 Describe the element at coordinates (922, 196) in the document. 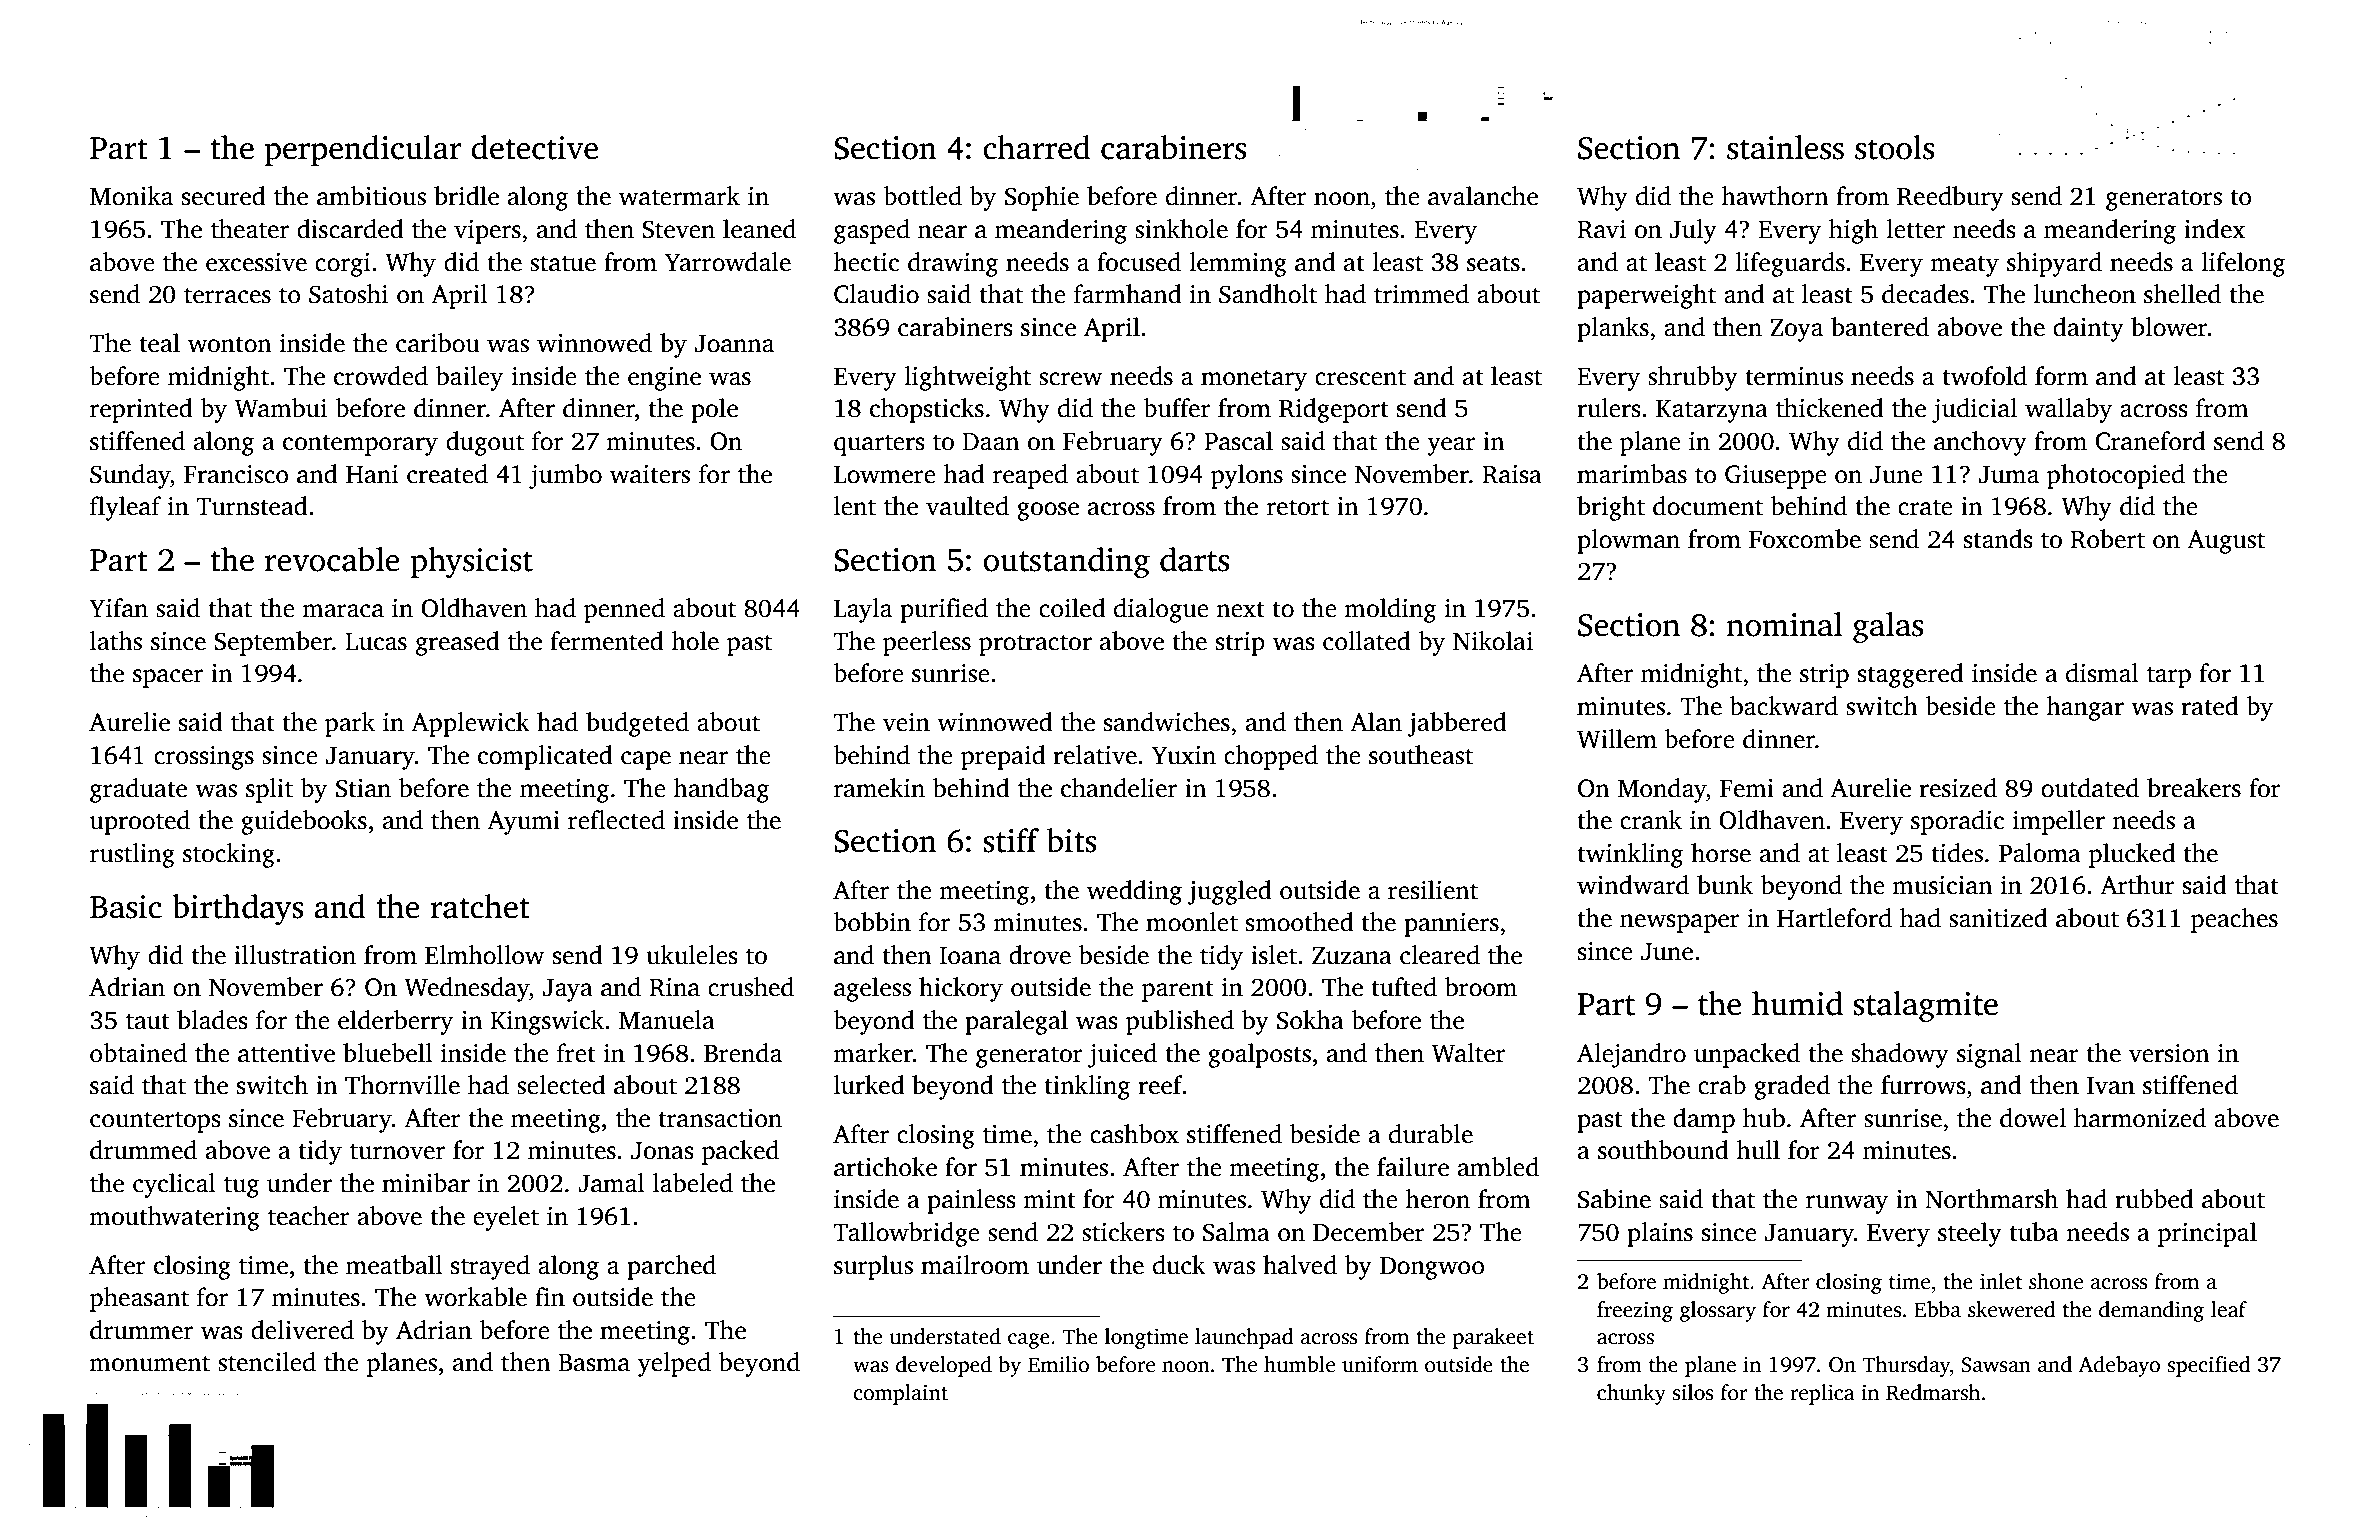

I see `bottled` at that location.
